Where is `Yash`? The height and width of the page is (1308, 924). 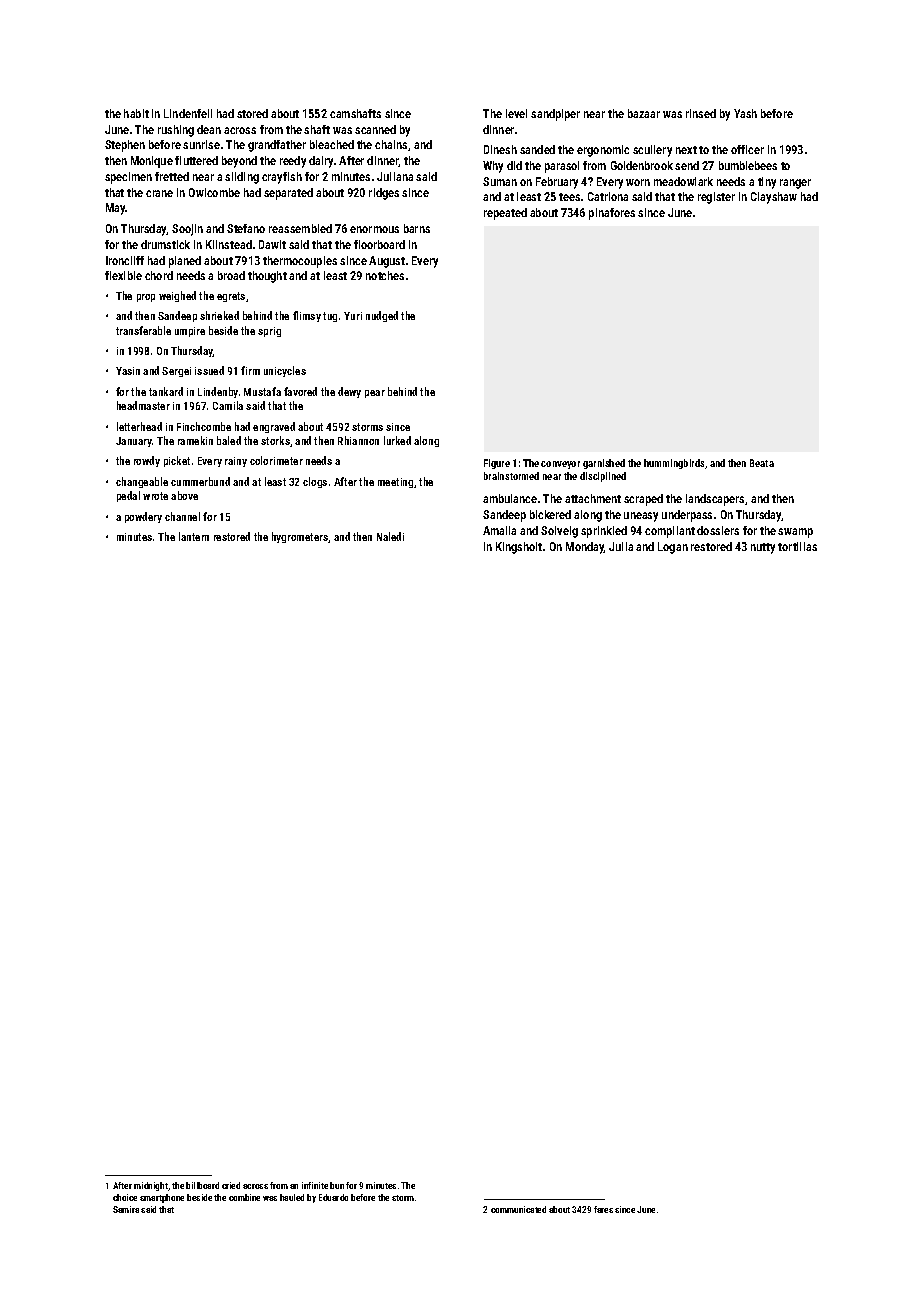 Yash is located at coordinates (745, 113).
